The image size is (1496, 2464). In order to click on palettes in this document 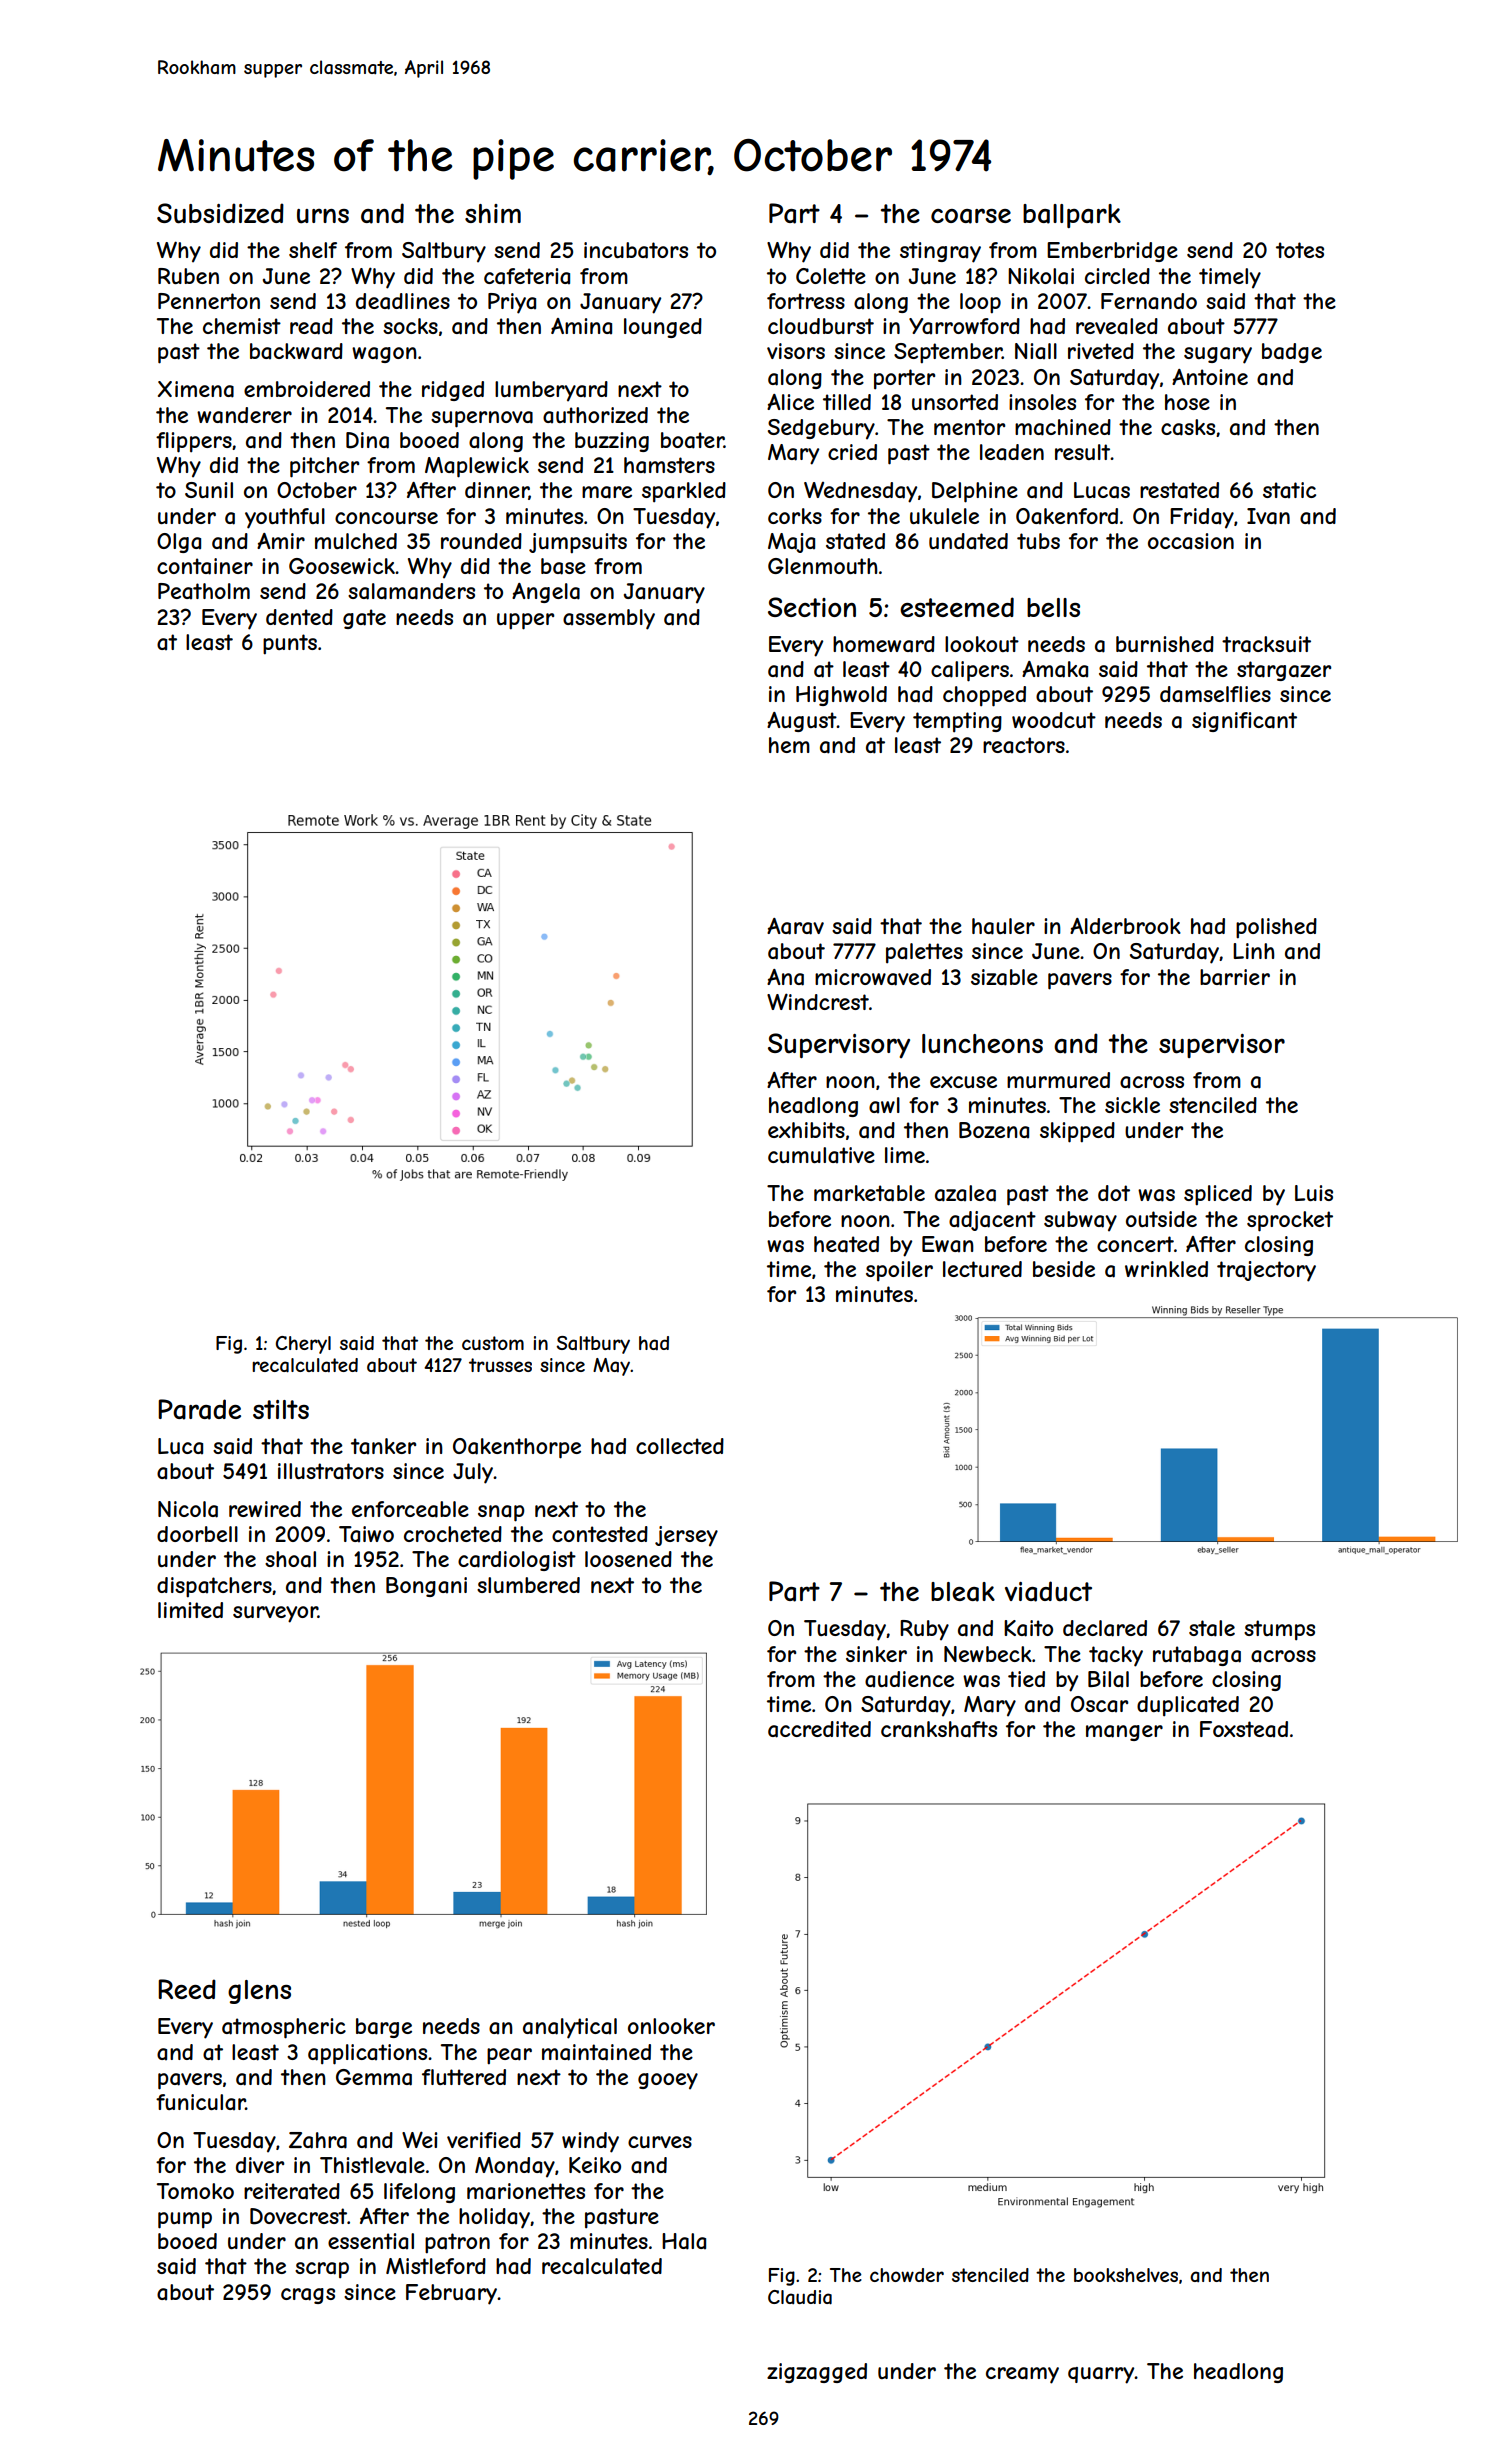, I will do `click(924, 953)`.
